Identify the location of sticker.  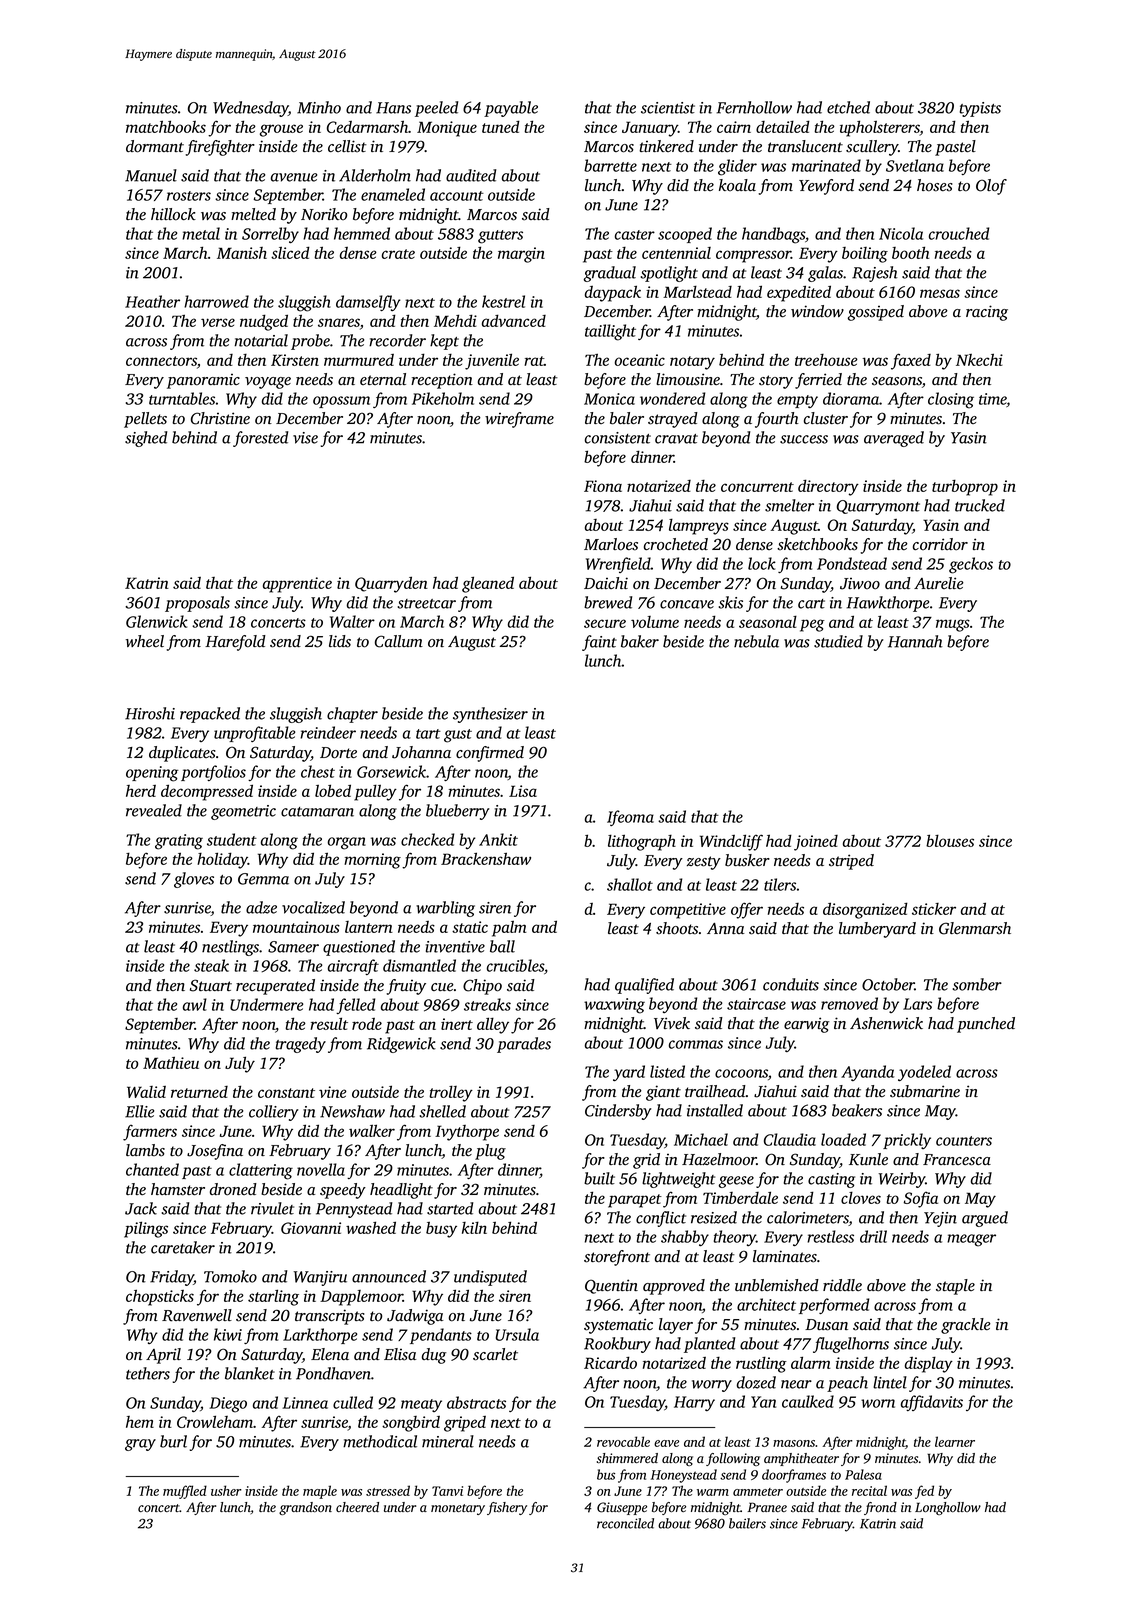
(934, 909).
